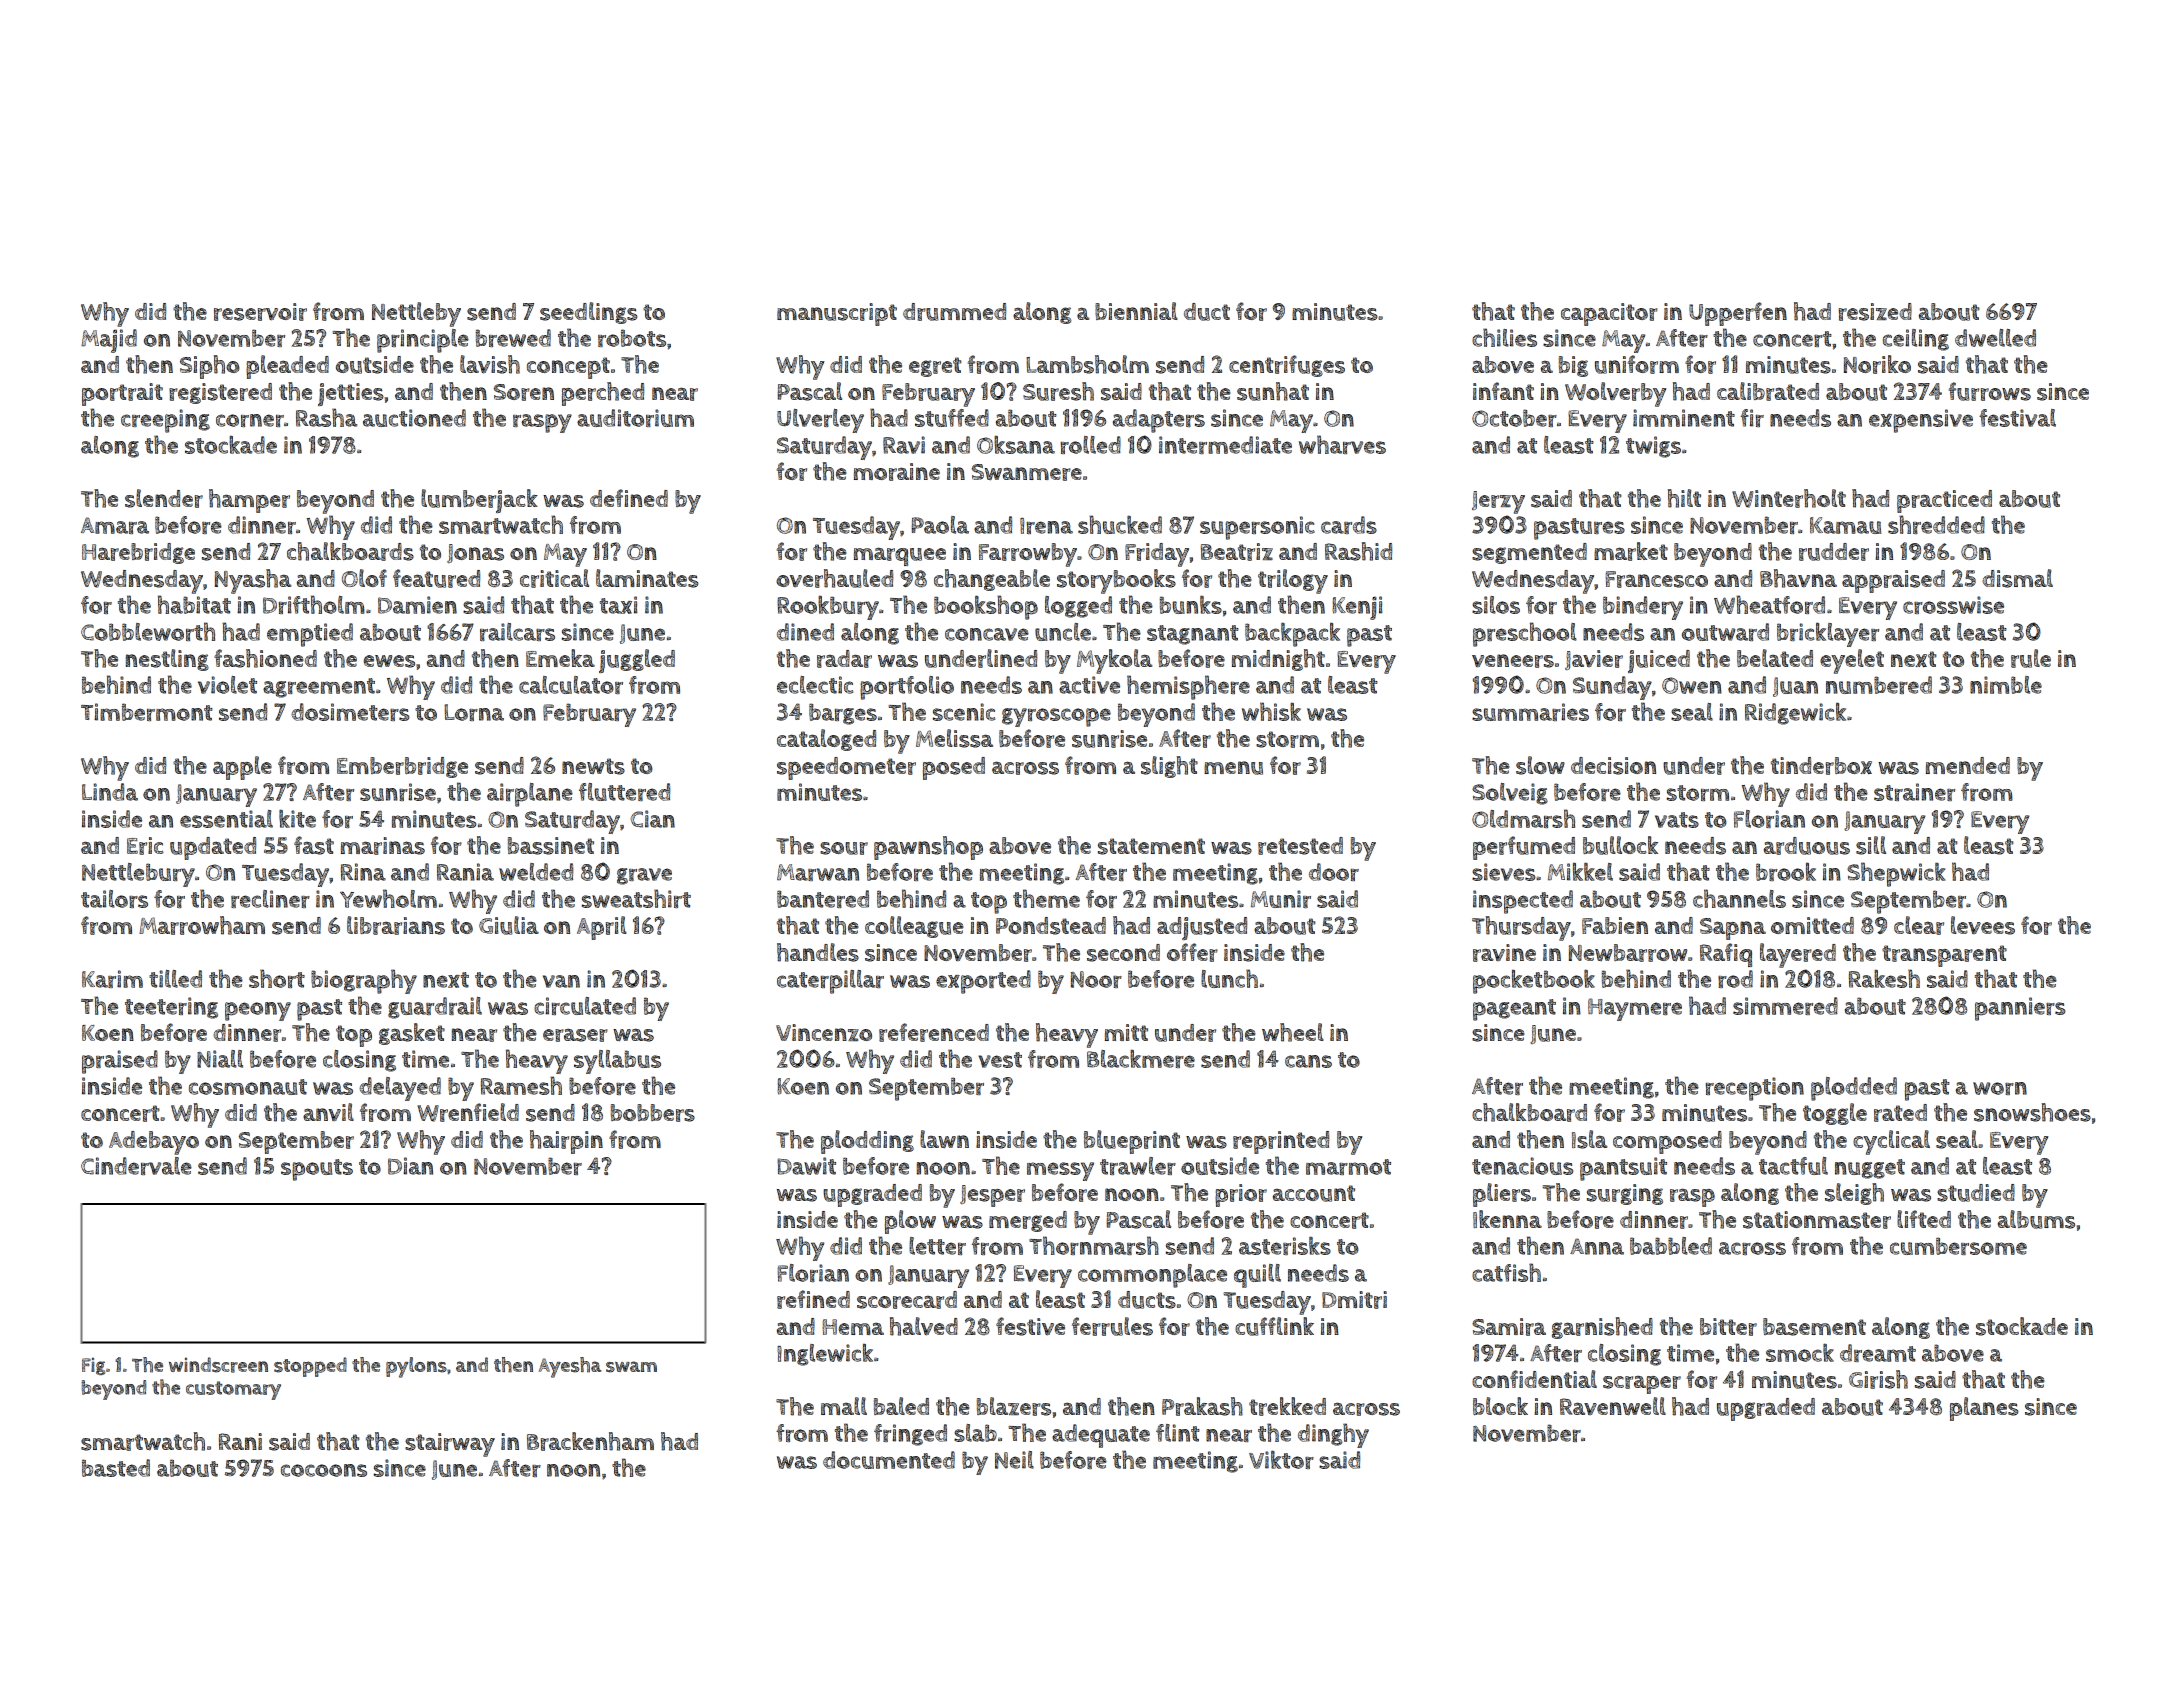 The image size is (2178, 1683). What do you see at coordinates (410, 1166) in the image?
I see `Dian` at bounding box center [410, 1166].
